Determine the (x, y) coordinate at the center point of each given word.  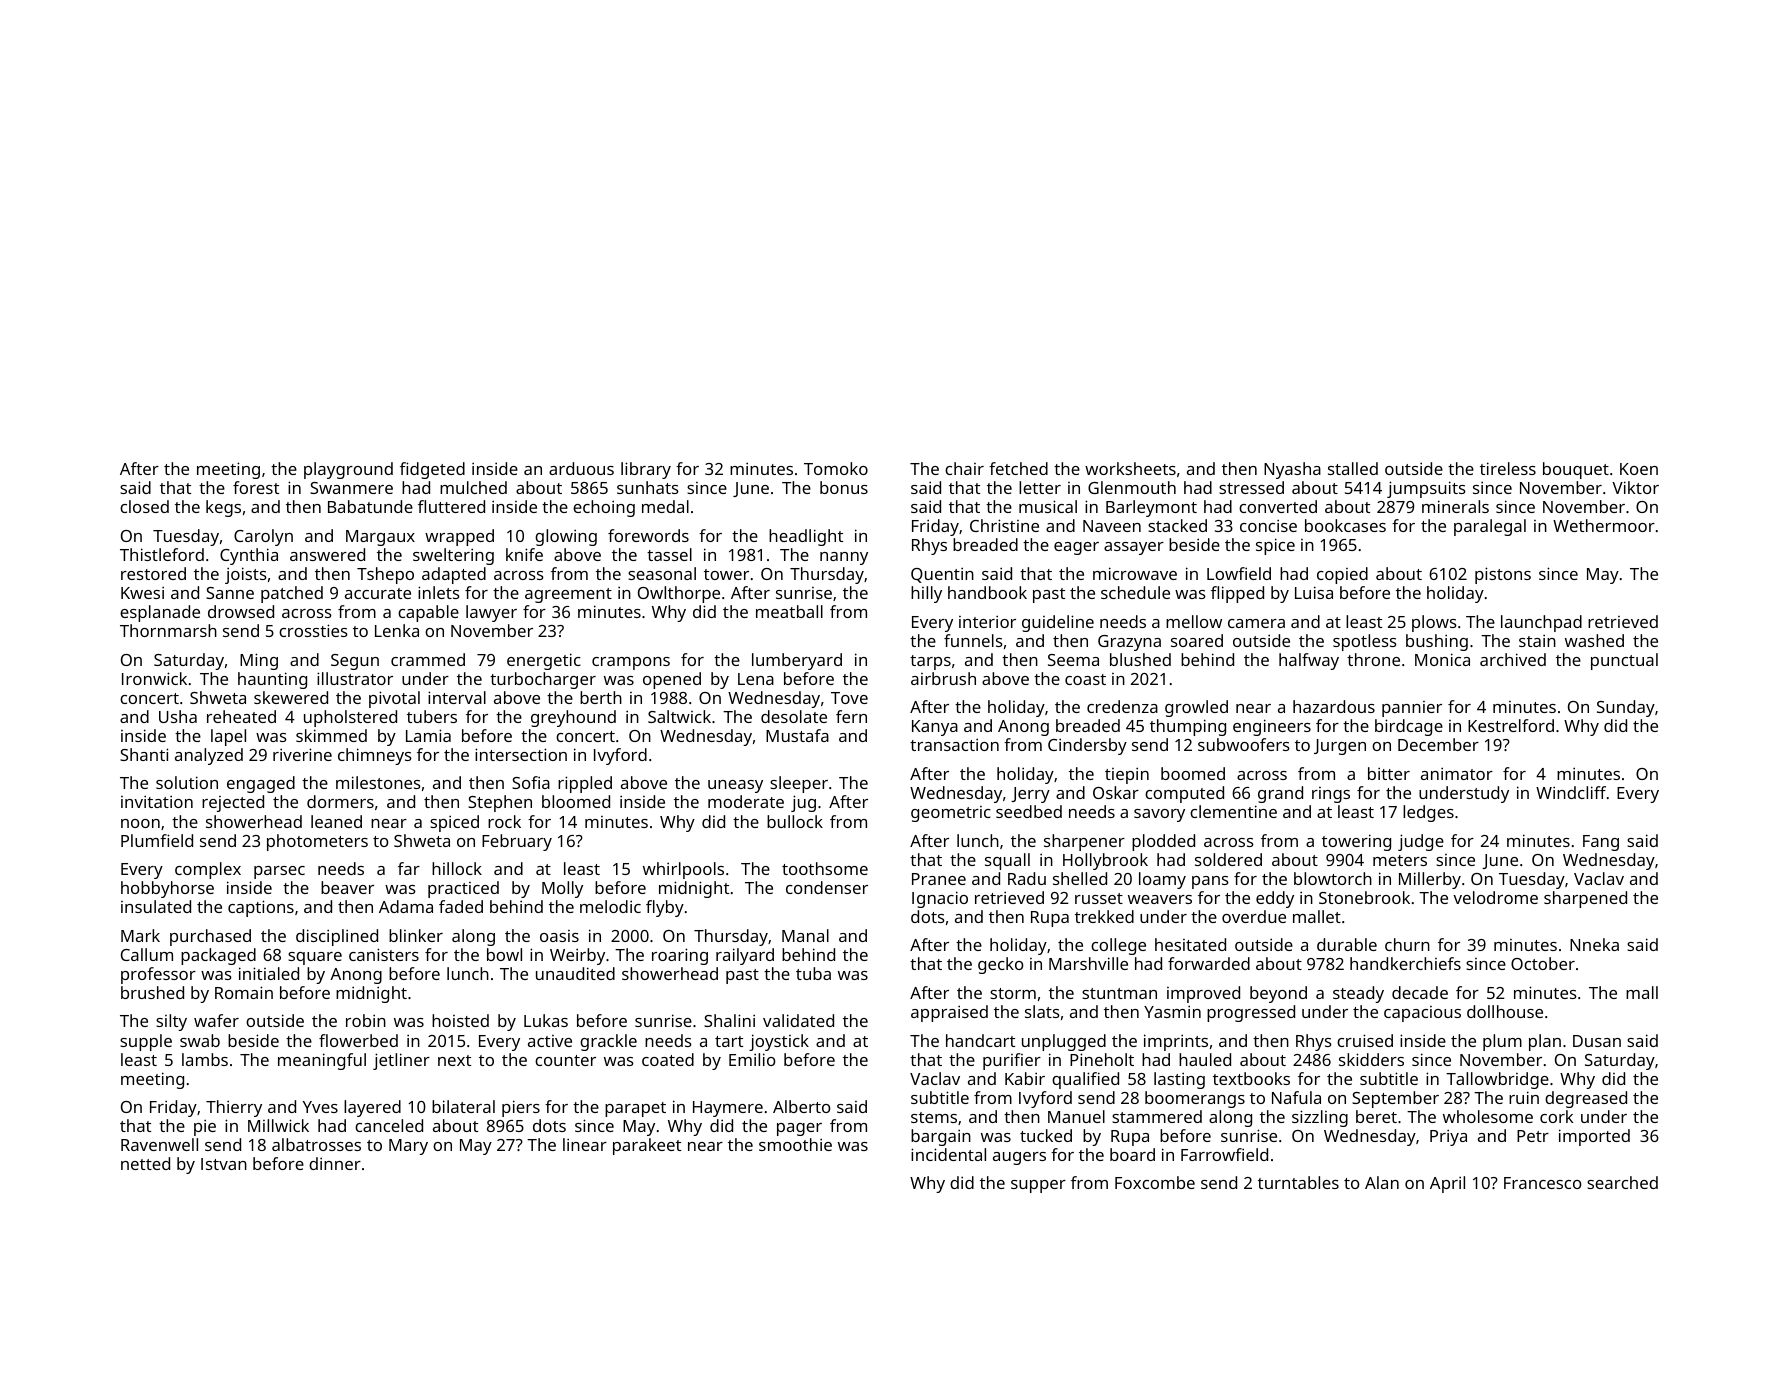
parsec (279, 872)
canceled (389, 1125)
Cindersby (1087, 746)
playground (348, 470)
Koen (1639, 469)
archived (1513, 659)
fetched (1018, 468)
